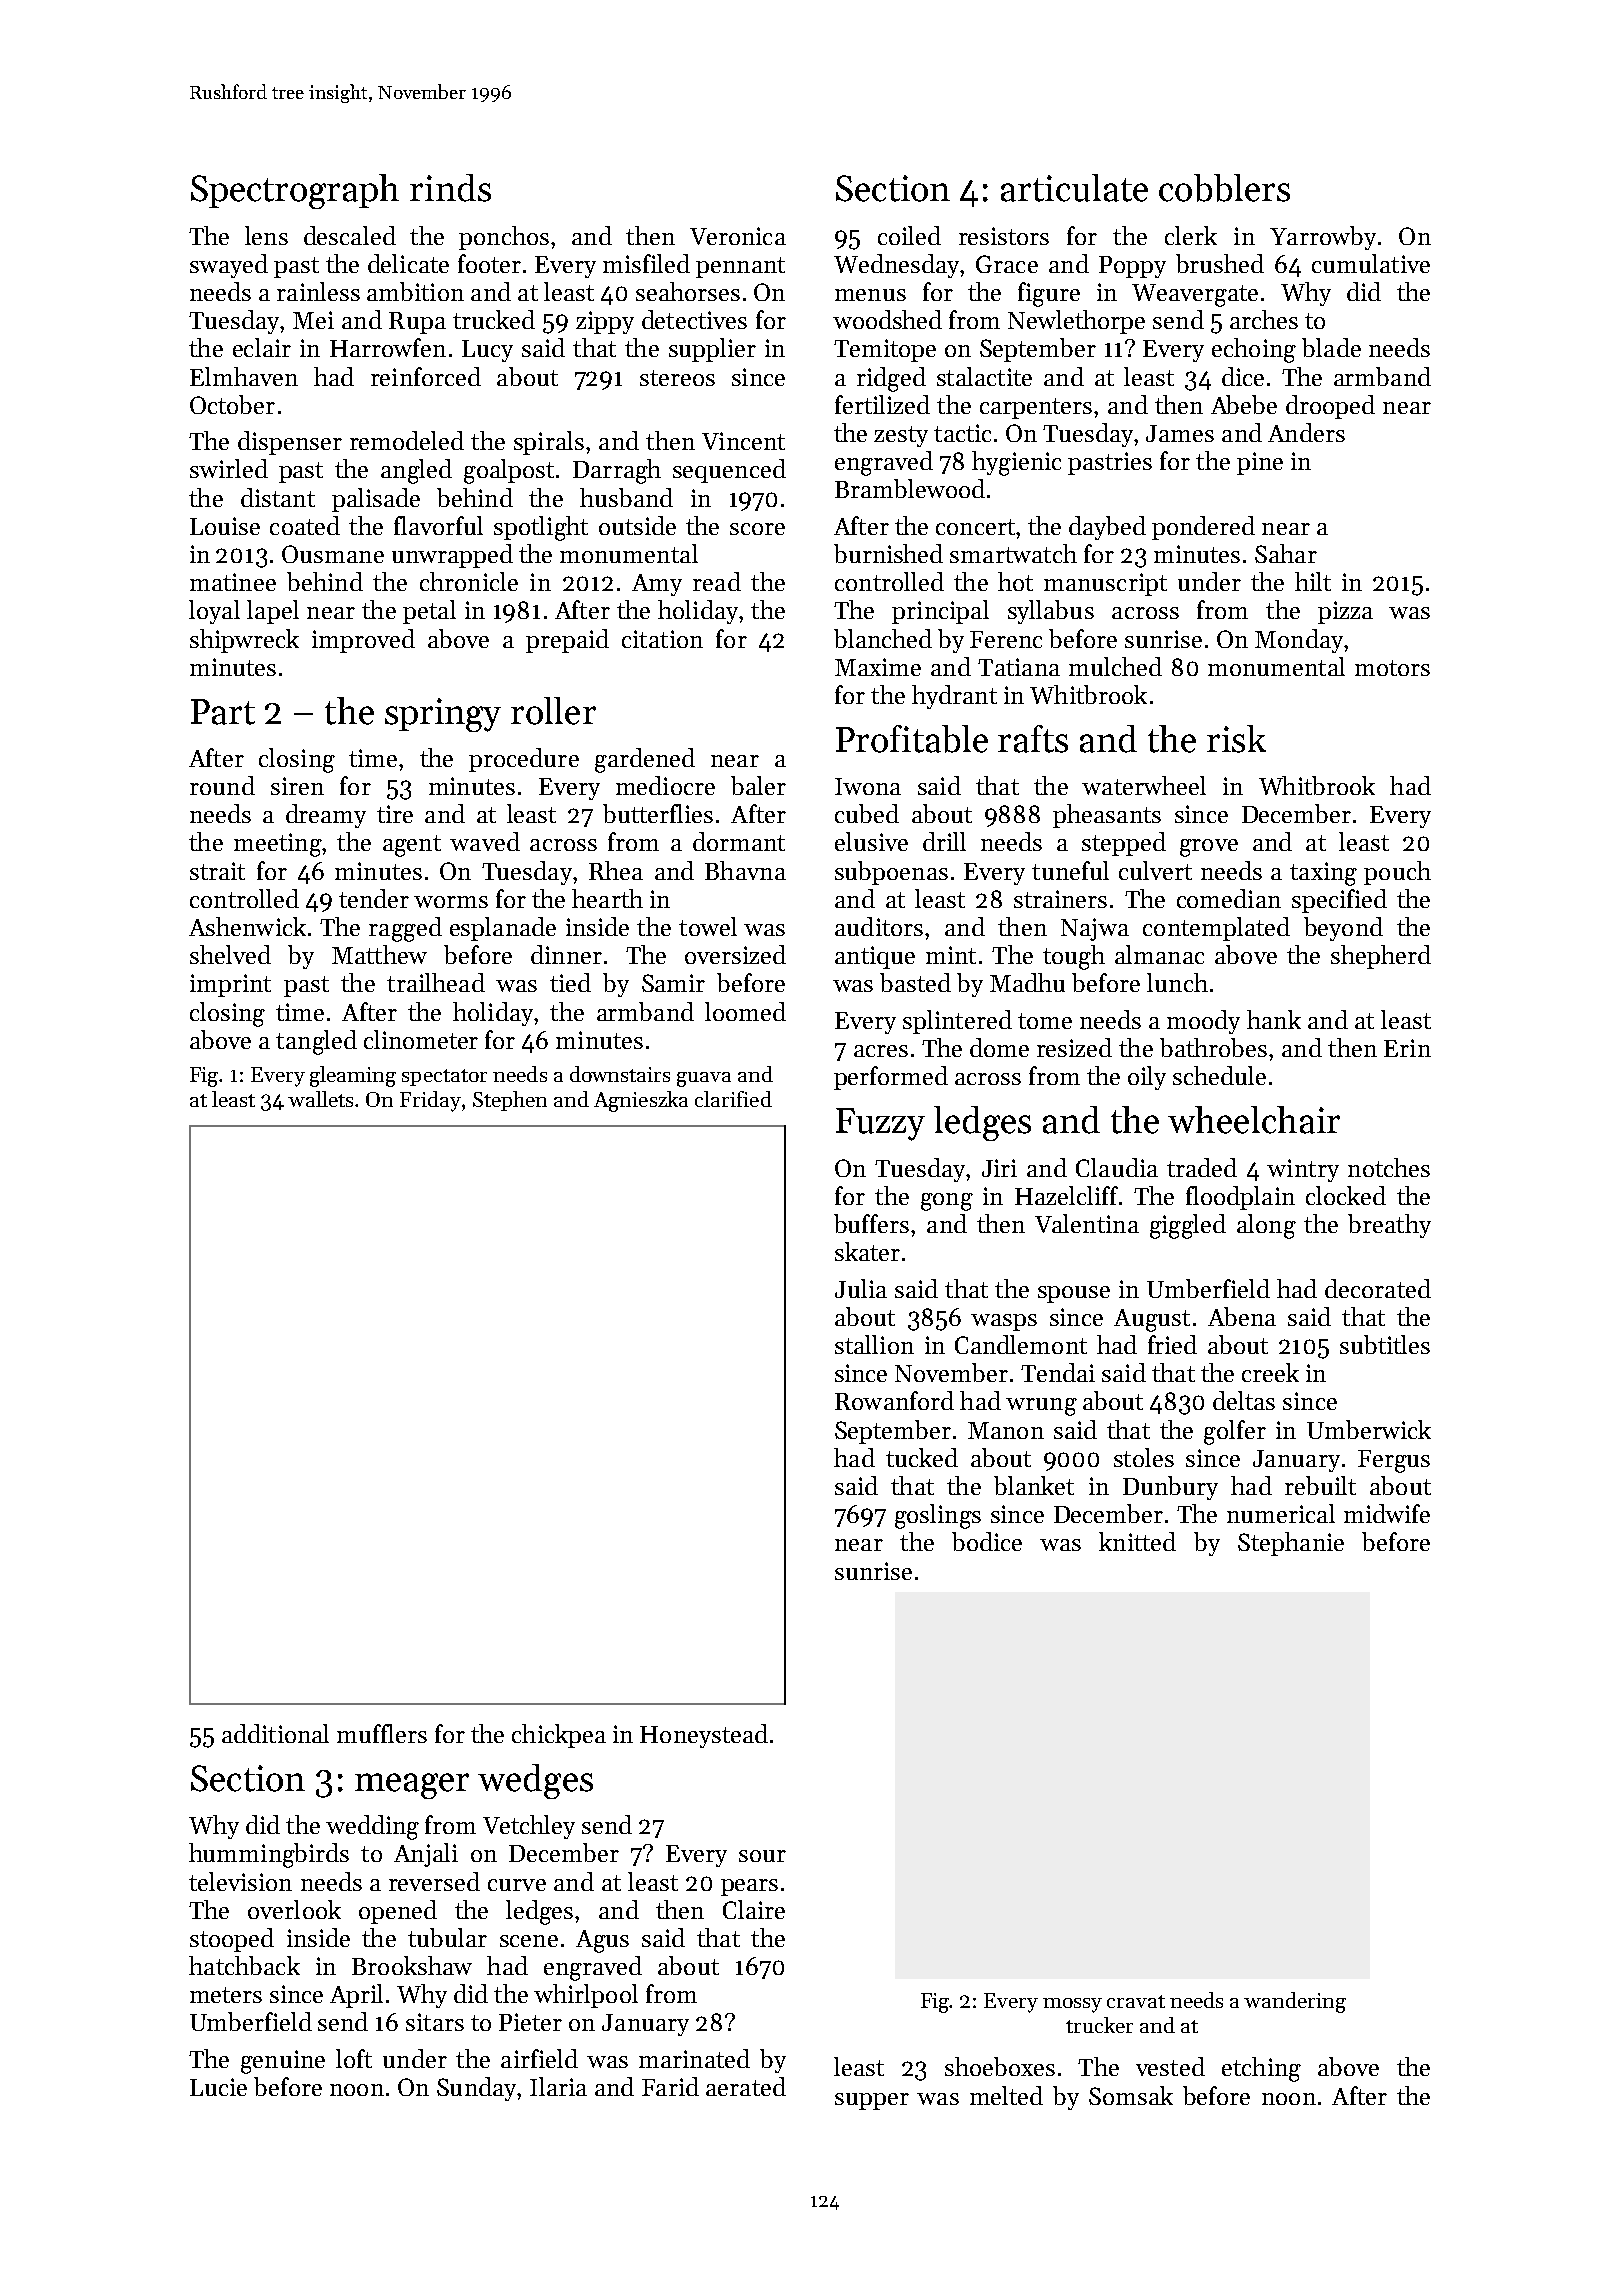 The height and width of the page is (2292, 1620). Describe the element at coordinates (275, 1733) in the page. I see `additional` at that location.
